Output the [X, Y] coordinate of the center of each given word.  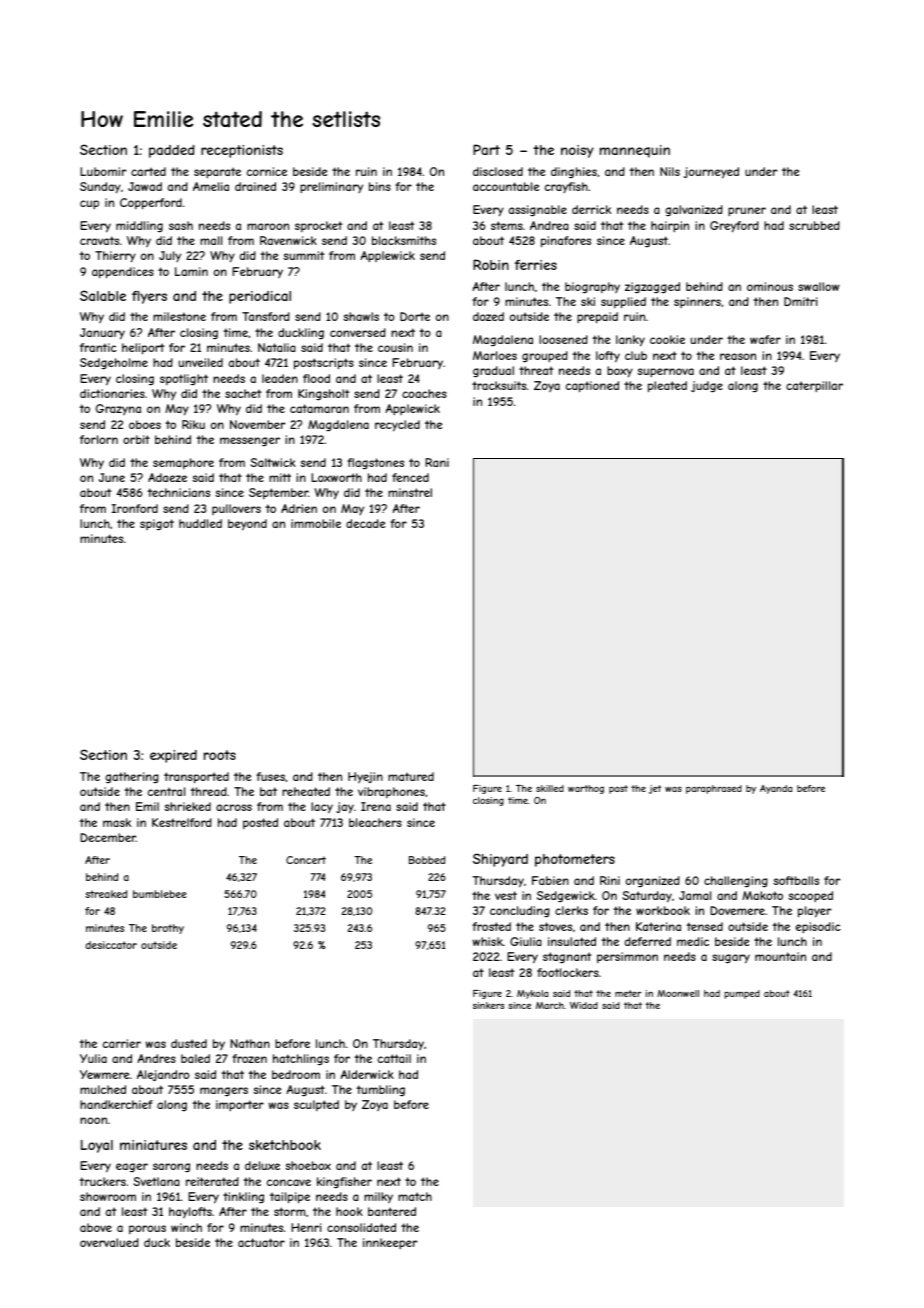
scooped [810, 897]
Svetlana [156, 1181]
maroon [268, 226]
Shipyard [500, 860]
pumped [742, 994]
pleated [667, 387]
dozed [488, 316]
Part [486, 149]
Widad [584, 1005]
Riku [193, 424]
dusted [189, 1043]
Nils [670, 171]
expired [173, 756]
